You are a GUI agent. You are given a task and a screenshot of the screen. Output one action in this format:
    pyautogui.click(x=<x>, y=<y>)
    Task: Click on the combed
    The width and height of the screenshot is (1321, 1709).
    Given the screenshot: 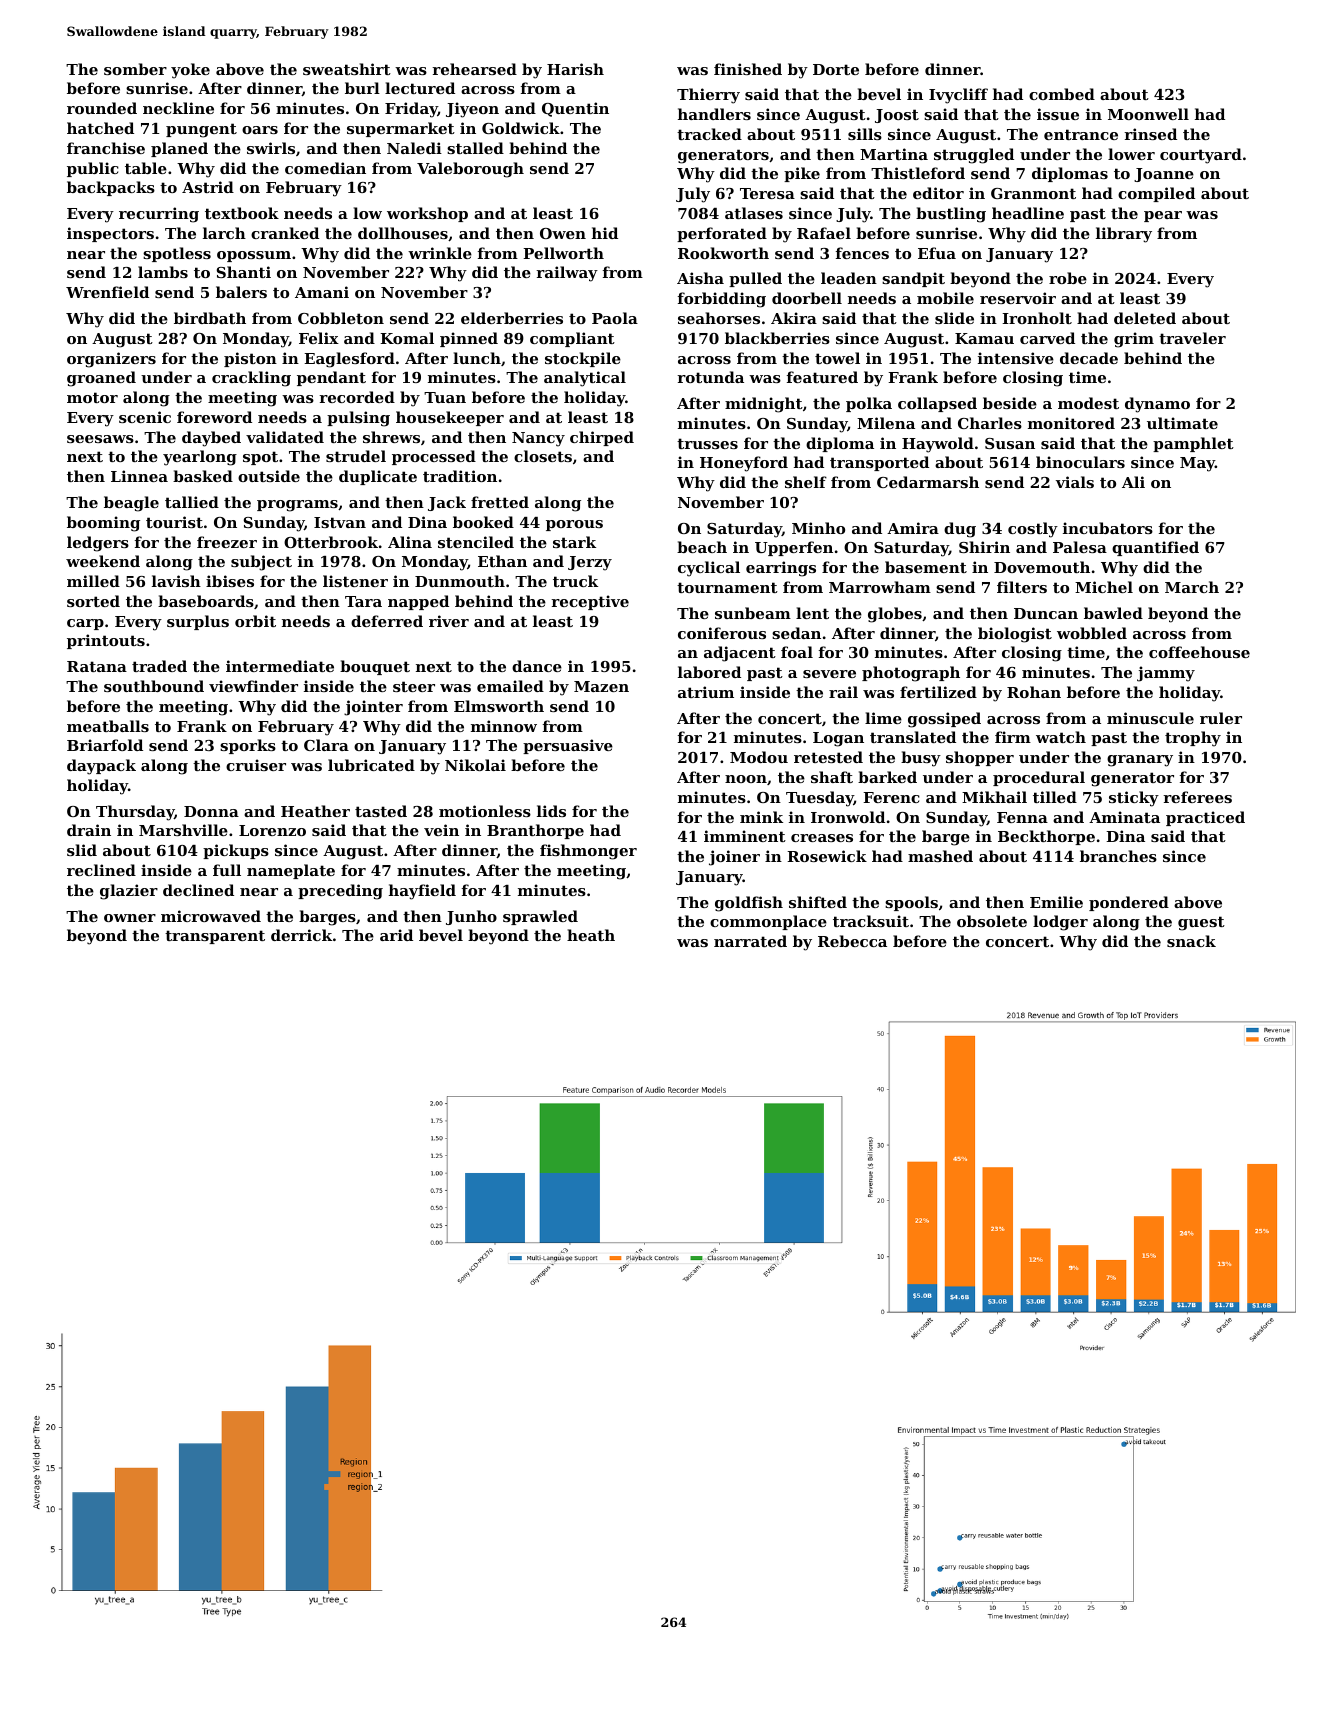 What is the action you would take?
    pyautogui.click(x=1062, y=94)
